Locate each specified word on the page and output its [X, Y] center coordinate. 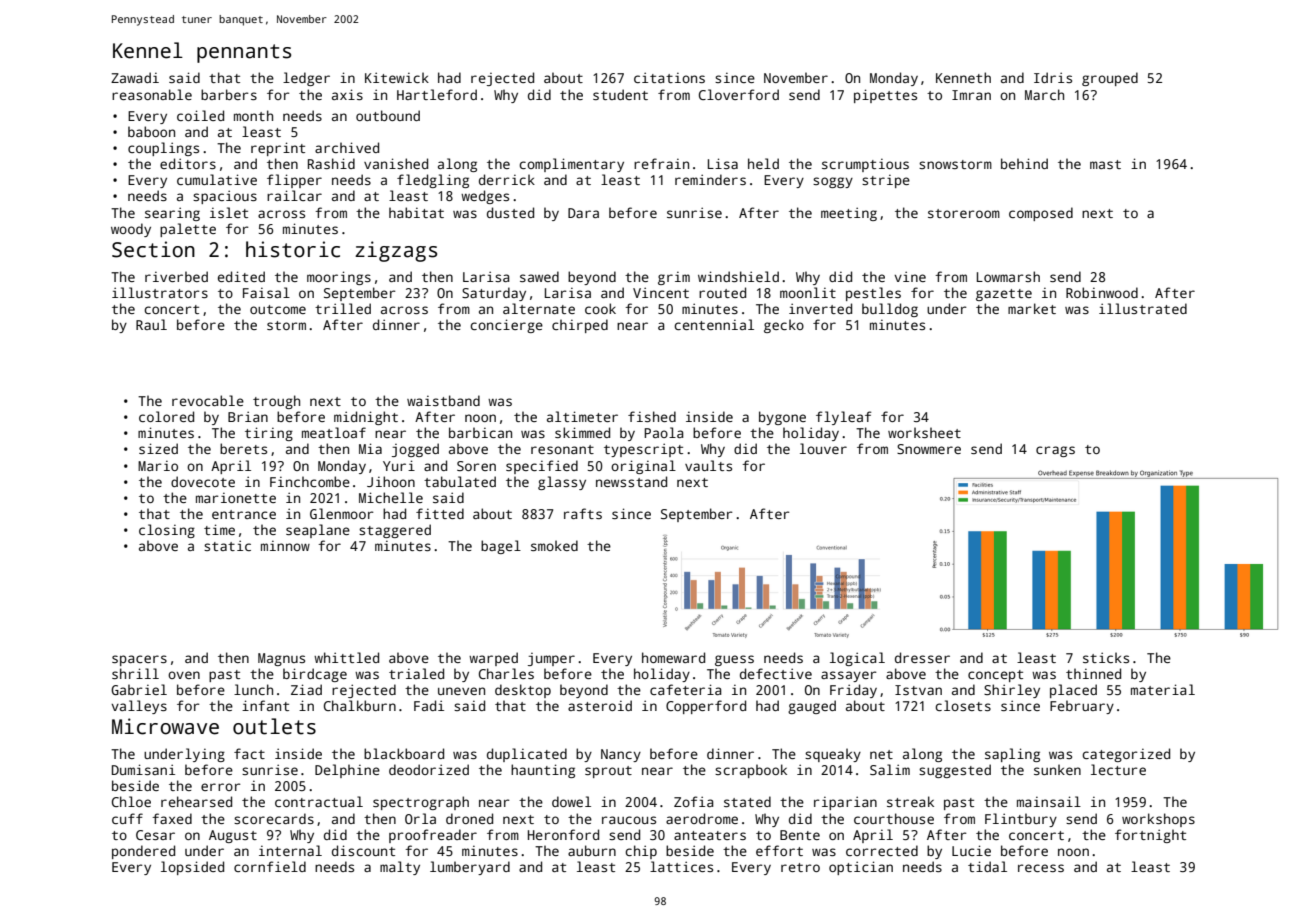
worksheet [924, 432]
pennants [244, 53]
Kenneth [963, 77]
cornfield [270, 866]
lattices [681, 866]
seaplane [318, 531]
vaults [708, 465]
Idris [1053, 77]
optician [861, 868]
